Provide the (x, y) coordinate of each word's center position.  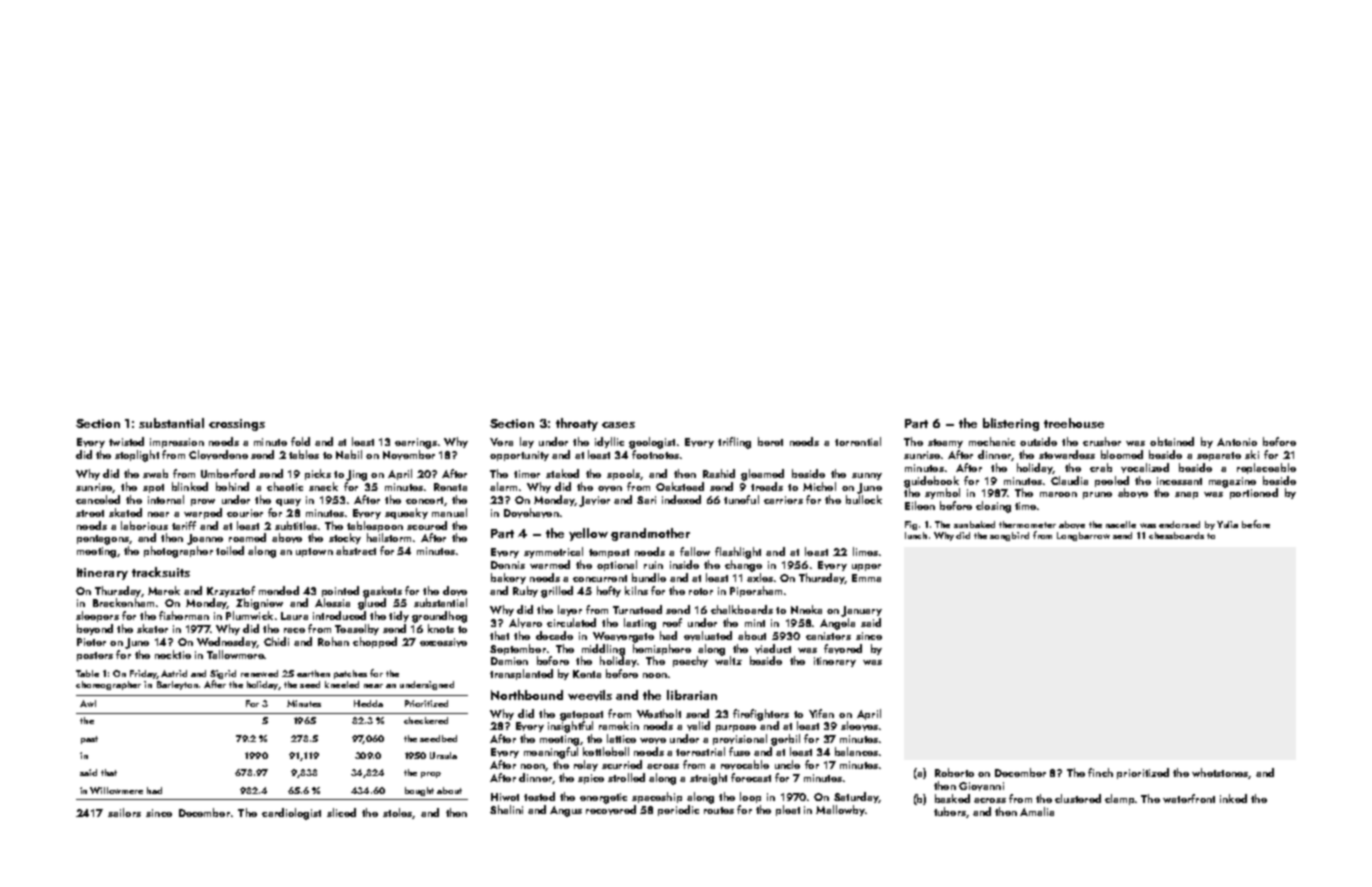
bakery (508, 578)
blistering (1011, 424)
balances (856, 751)
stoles (397, 812)
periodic (678, 810)
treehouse (1074, 423)
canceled (98, 499)
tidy (399, 616)
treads (767, 486)
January (861, 611)
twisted (126, 441)
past (89, 740)
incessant (1179, 481)
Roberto (954, 772)
